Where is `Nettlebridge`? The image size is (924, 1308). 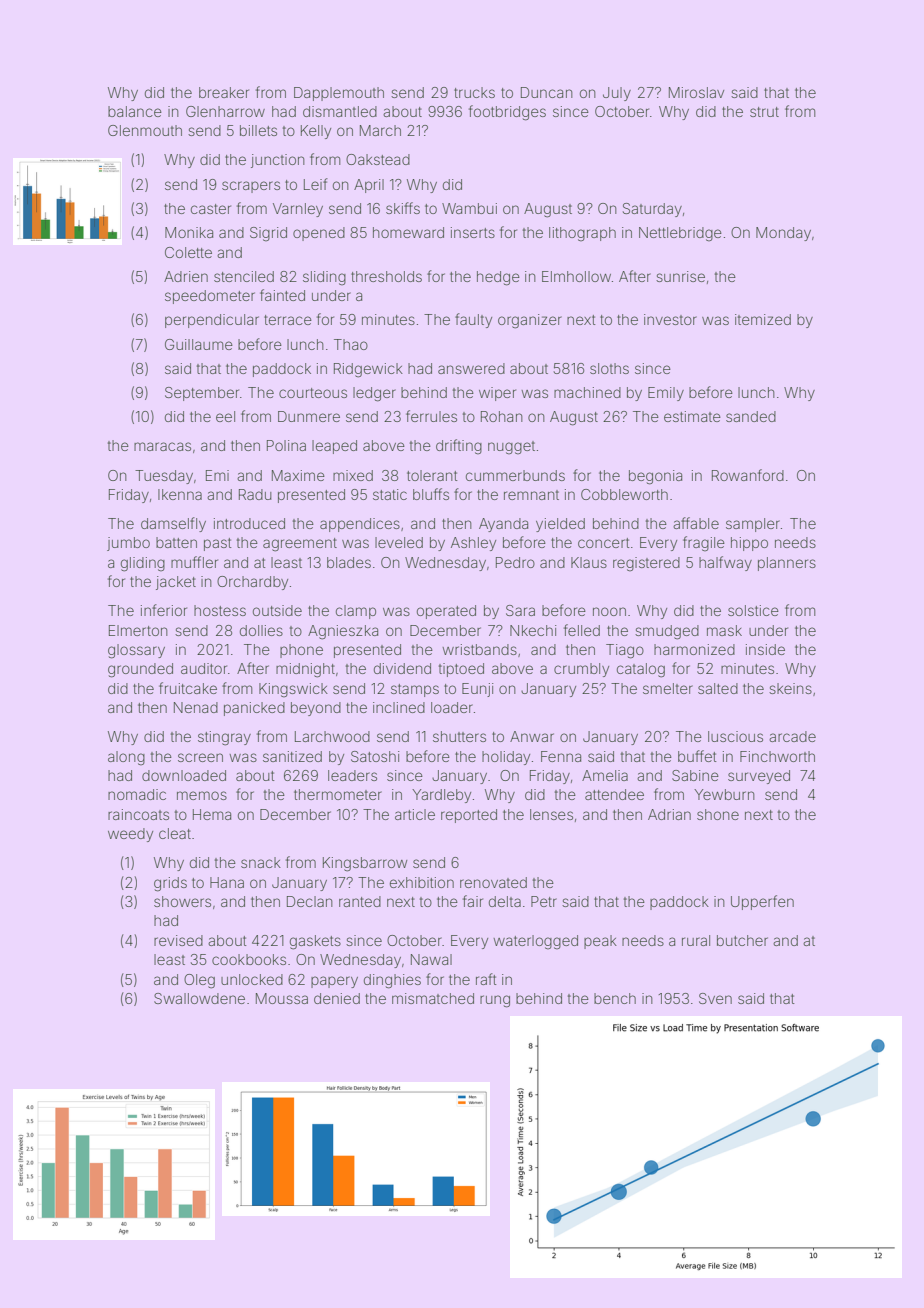 Nettlebridge is located at coordinates (680, 234).
